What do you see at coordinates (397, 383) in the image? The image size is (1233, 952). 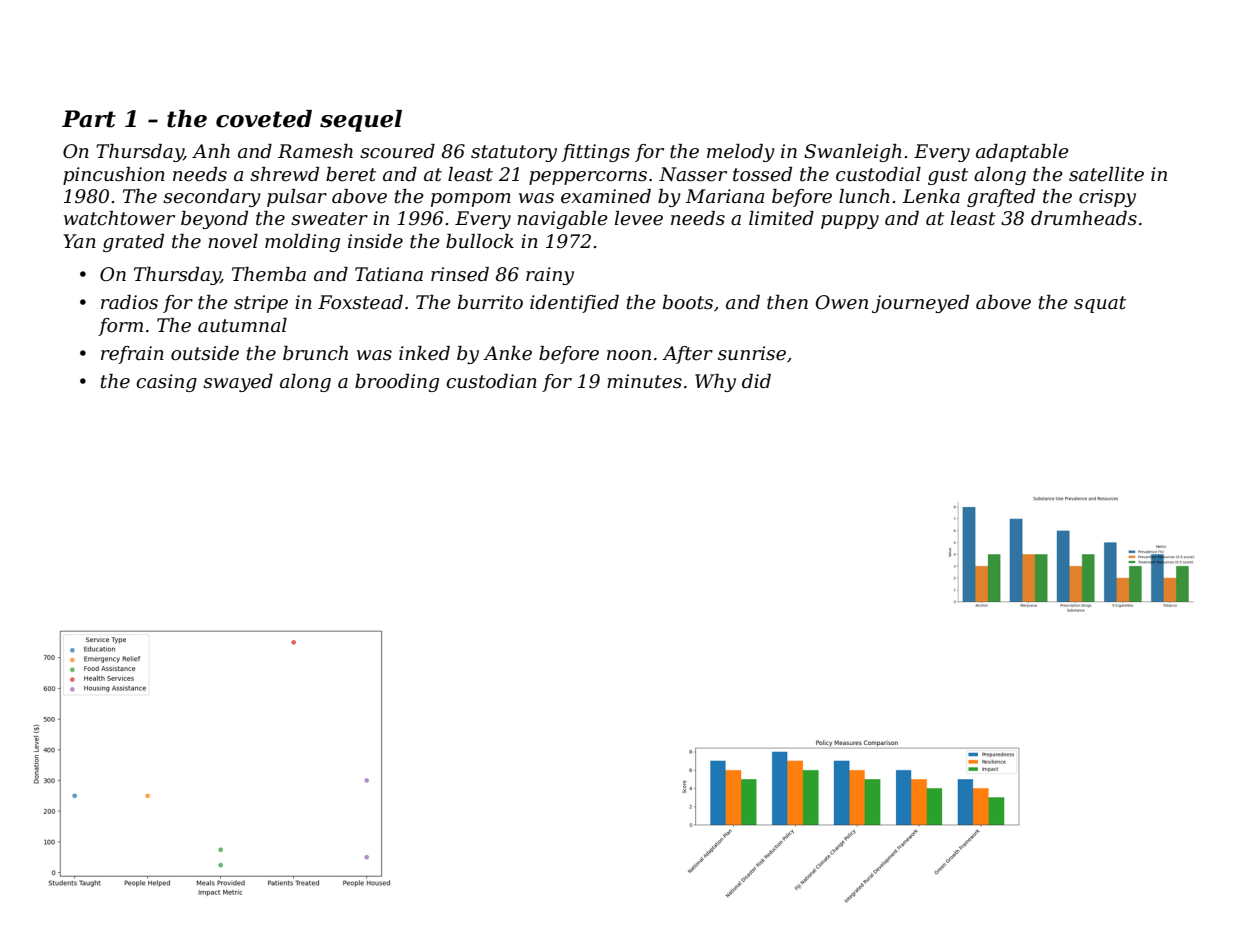 I see `brooding` at bounding box center [397, 383].
